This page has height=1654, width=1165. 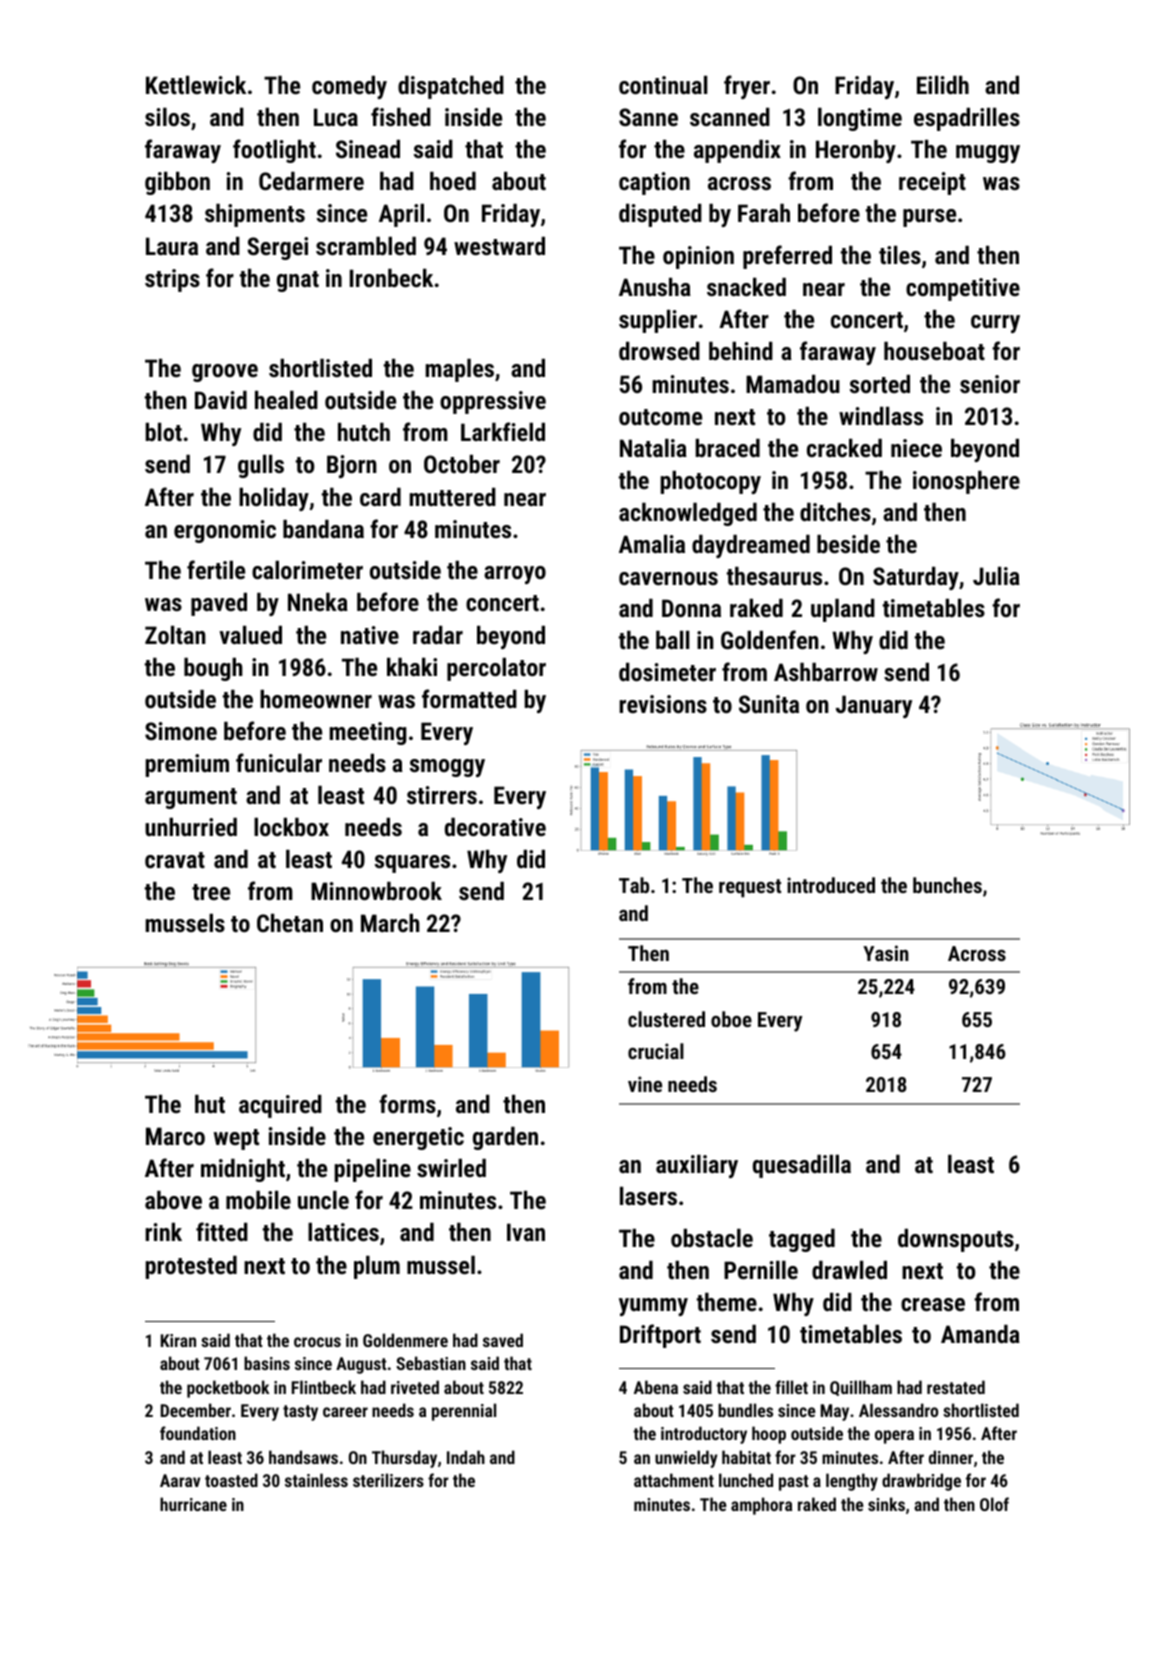 What do you see at coordinates (835, 512) in the page?
I see `ditches` at bounding box center [835, 512].
